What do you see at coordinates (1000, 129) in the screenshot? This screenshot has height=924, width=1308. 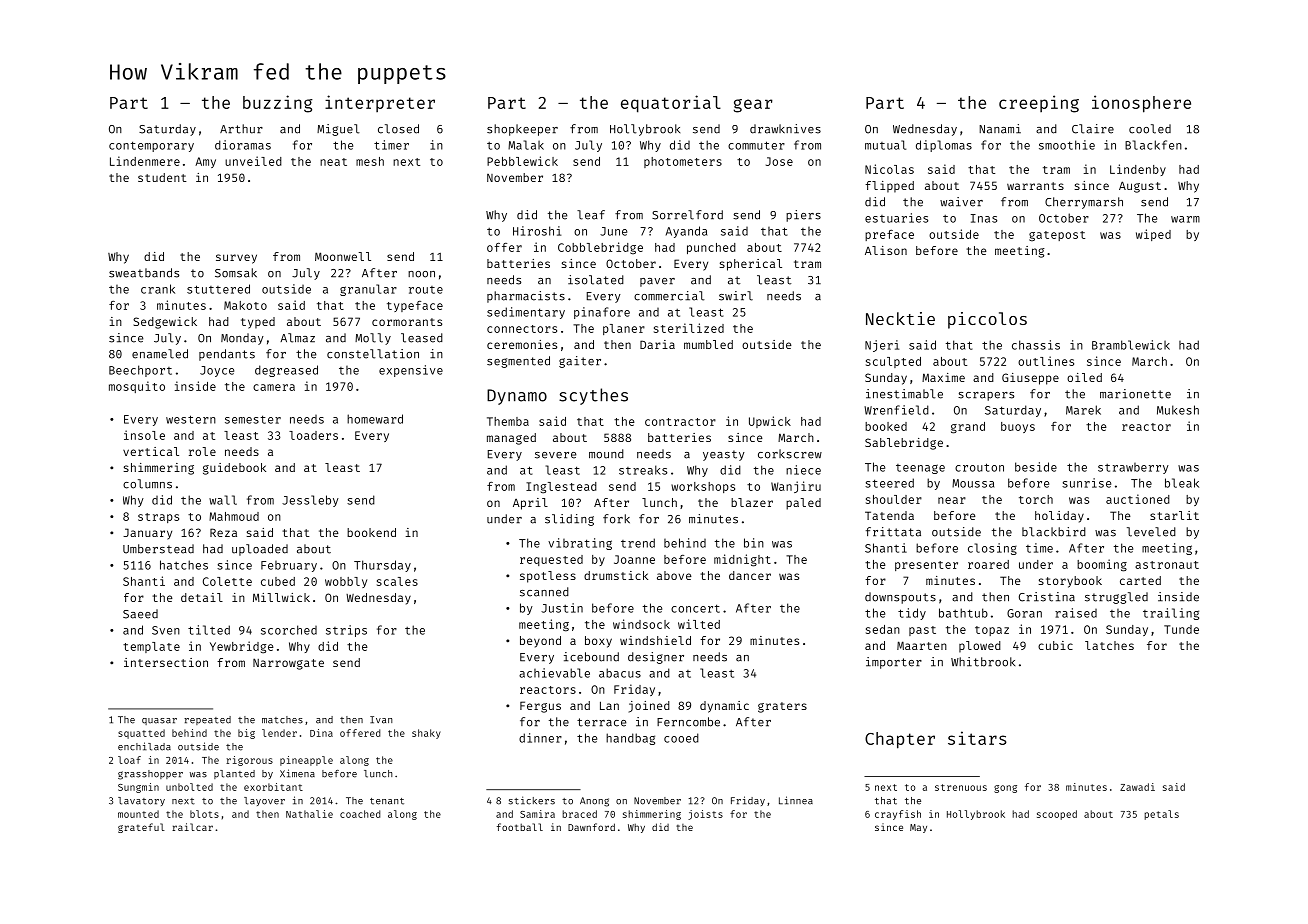 I see `Nanami` at bounding box center [1000, 129].
